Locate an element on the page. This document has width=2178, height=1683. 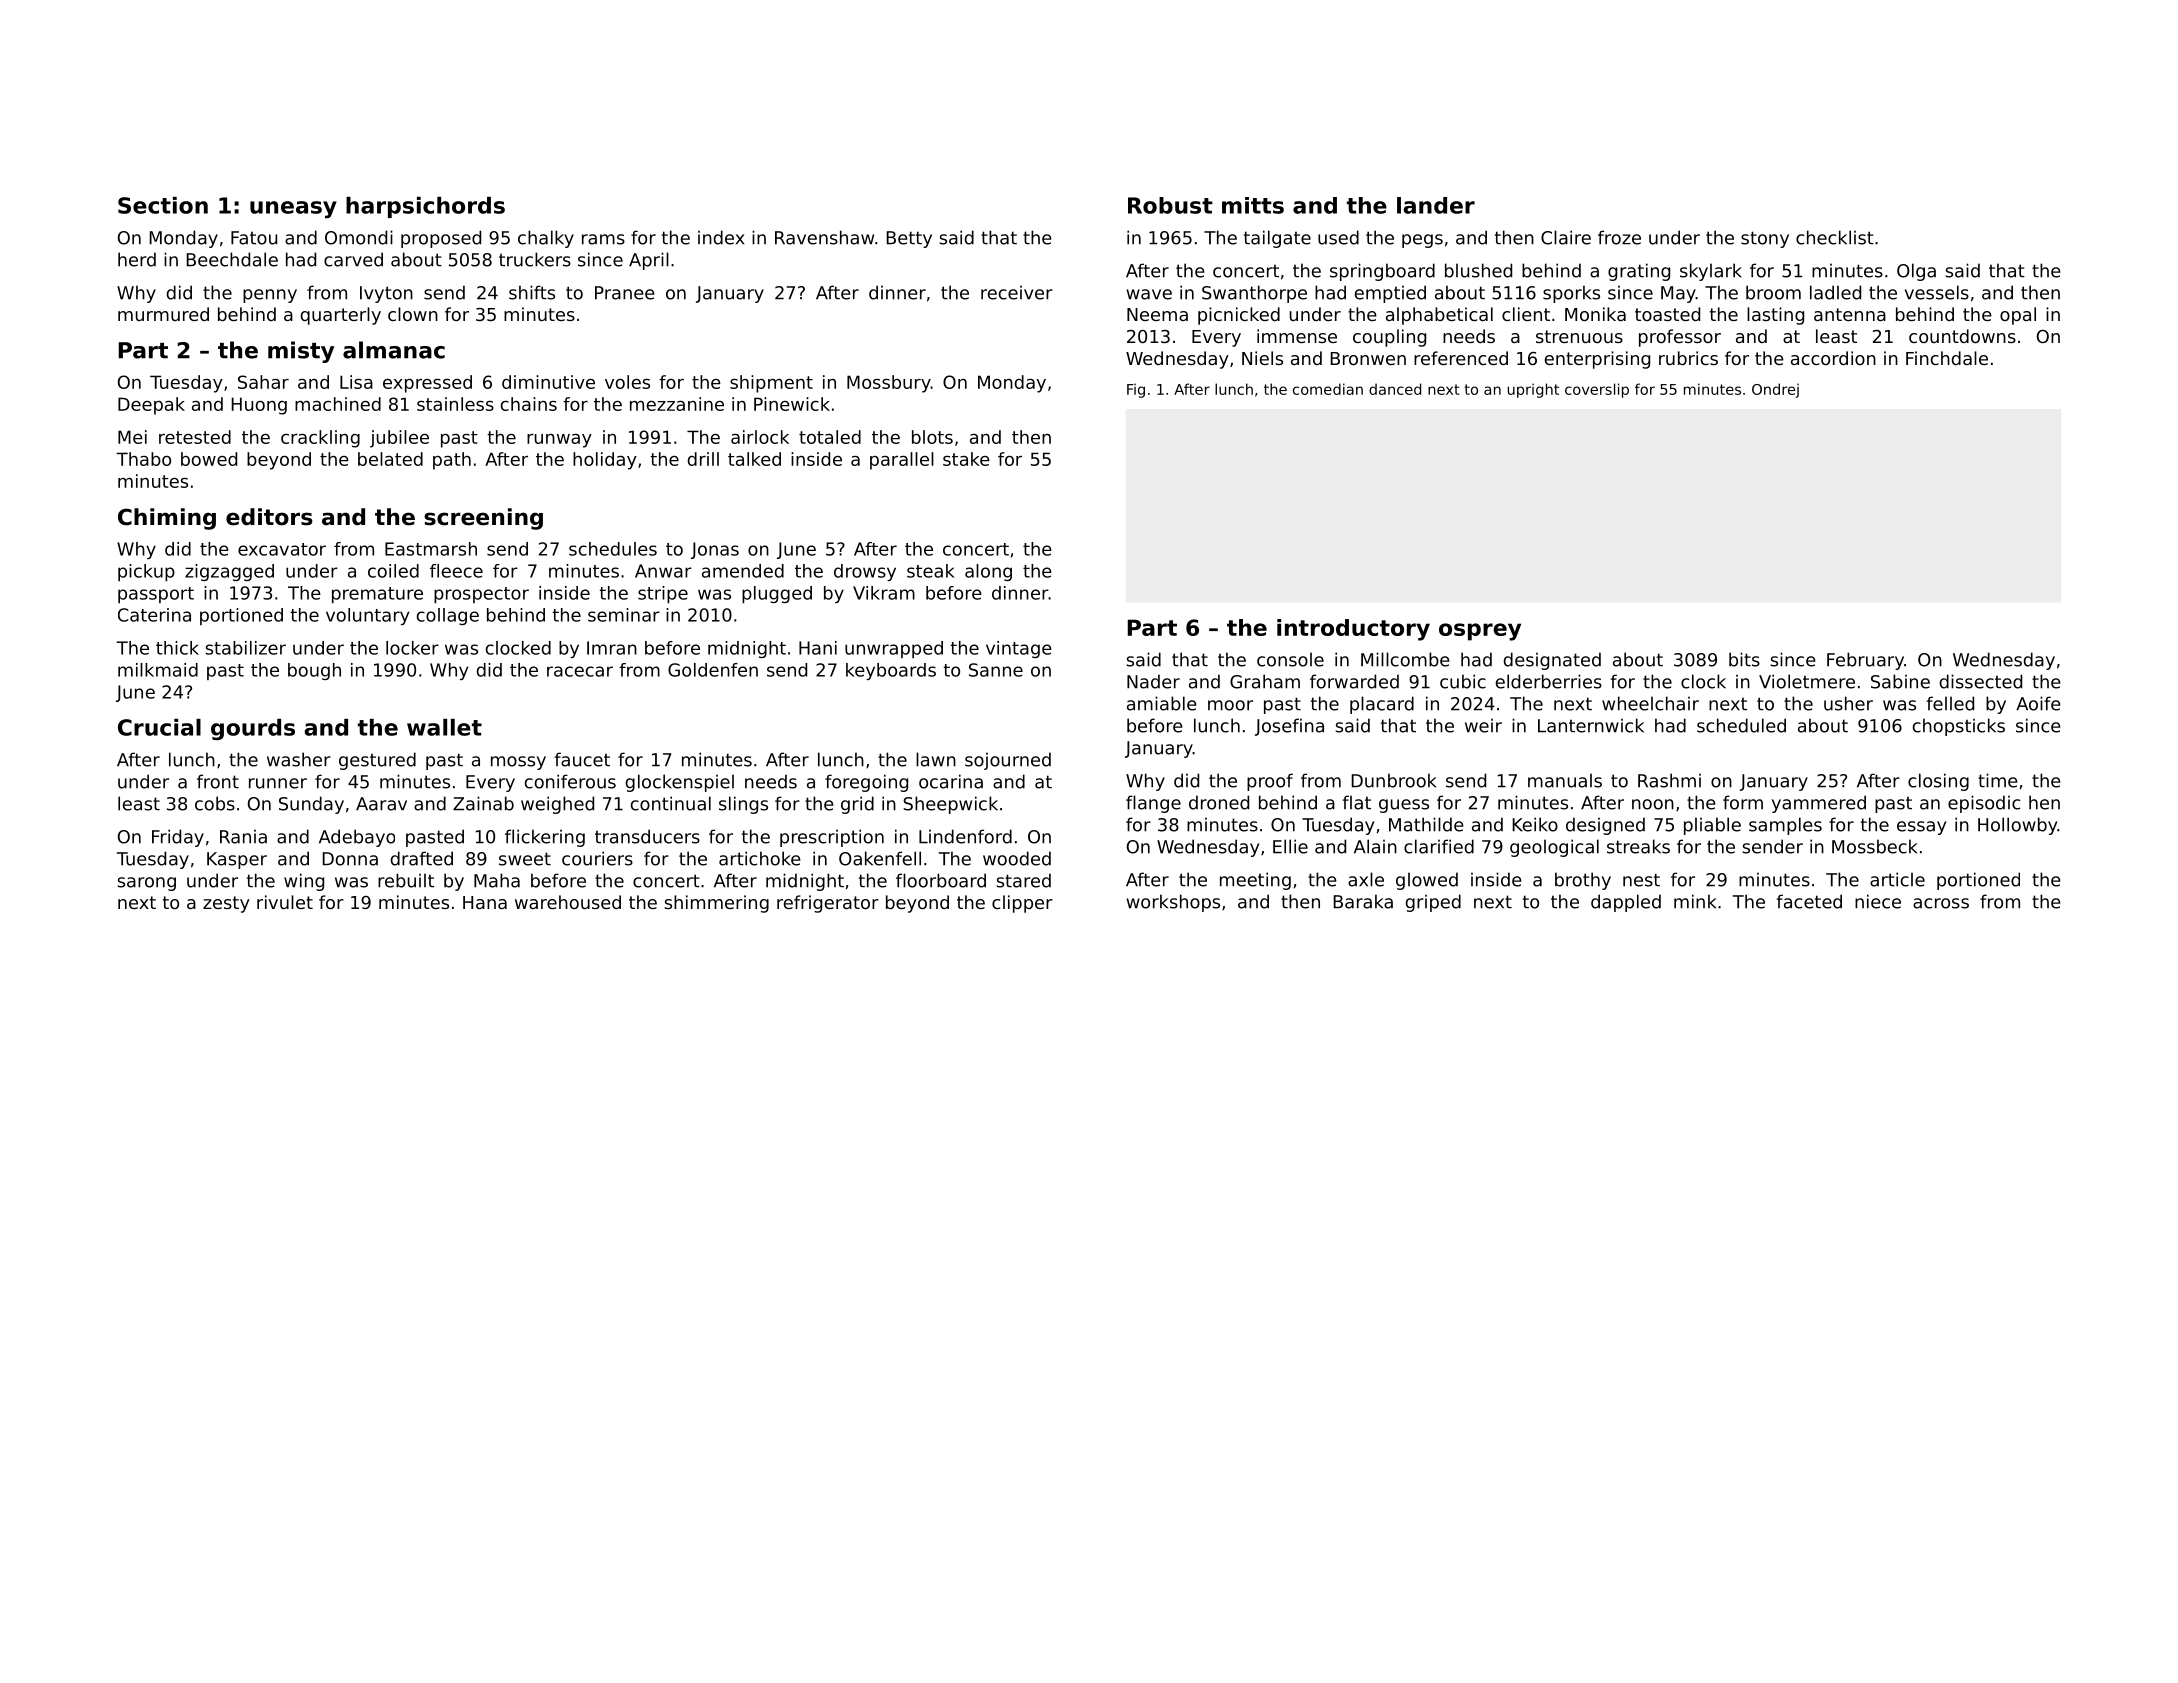
path is located at coordinates (452, 461).
